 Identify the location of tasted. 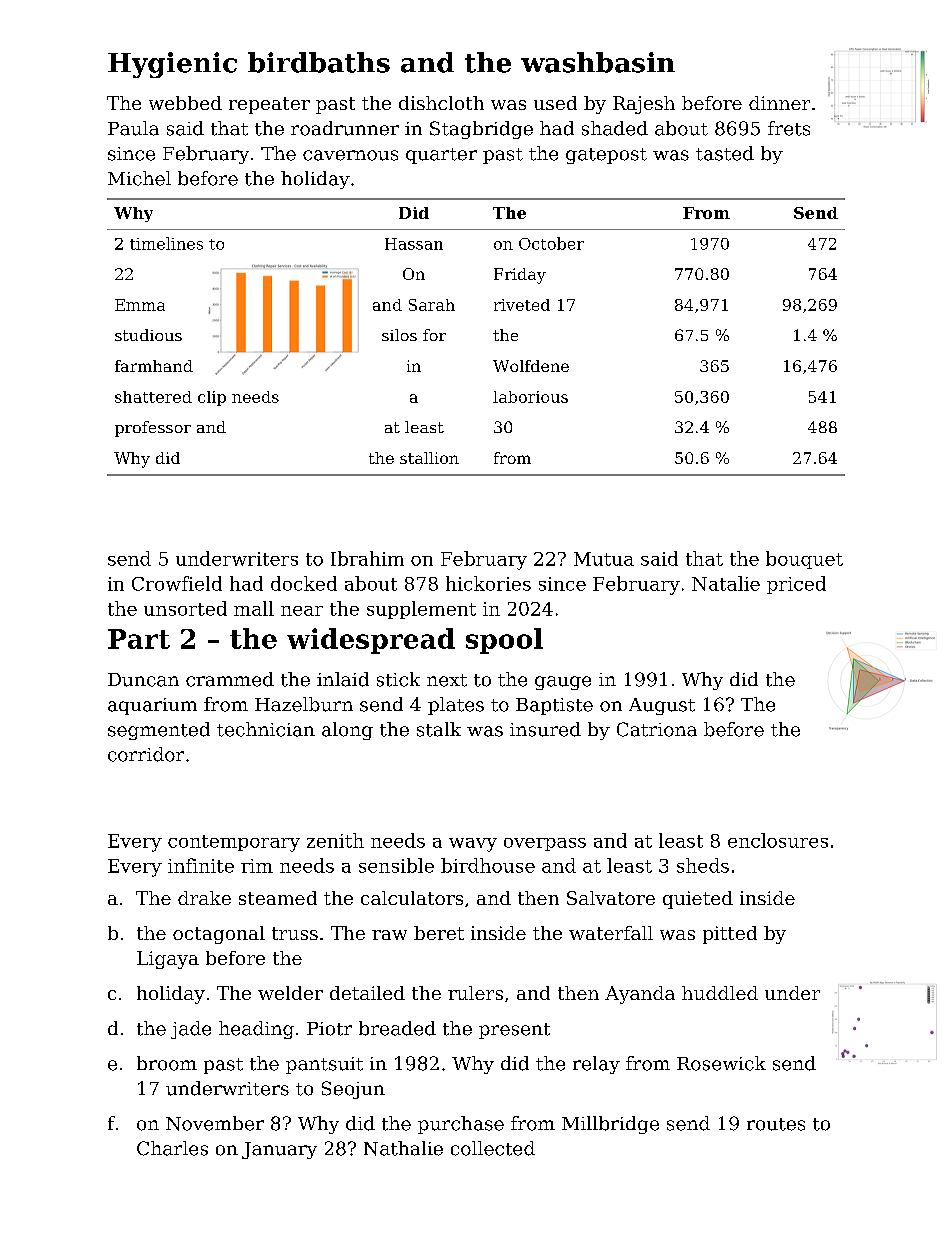
(725, 153).
